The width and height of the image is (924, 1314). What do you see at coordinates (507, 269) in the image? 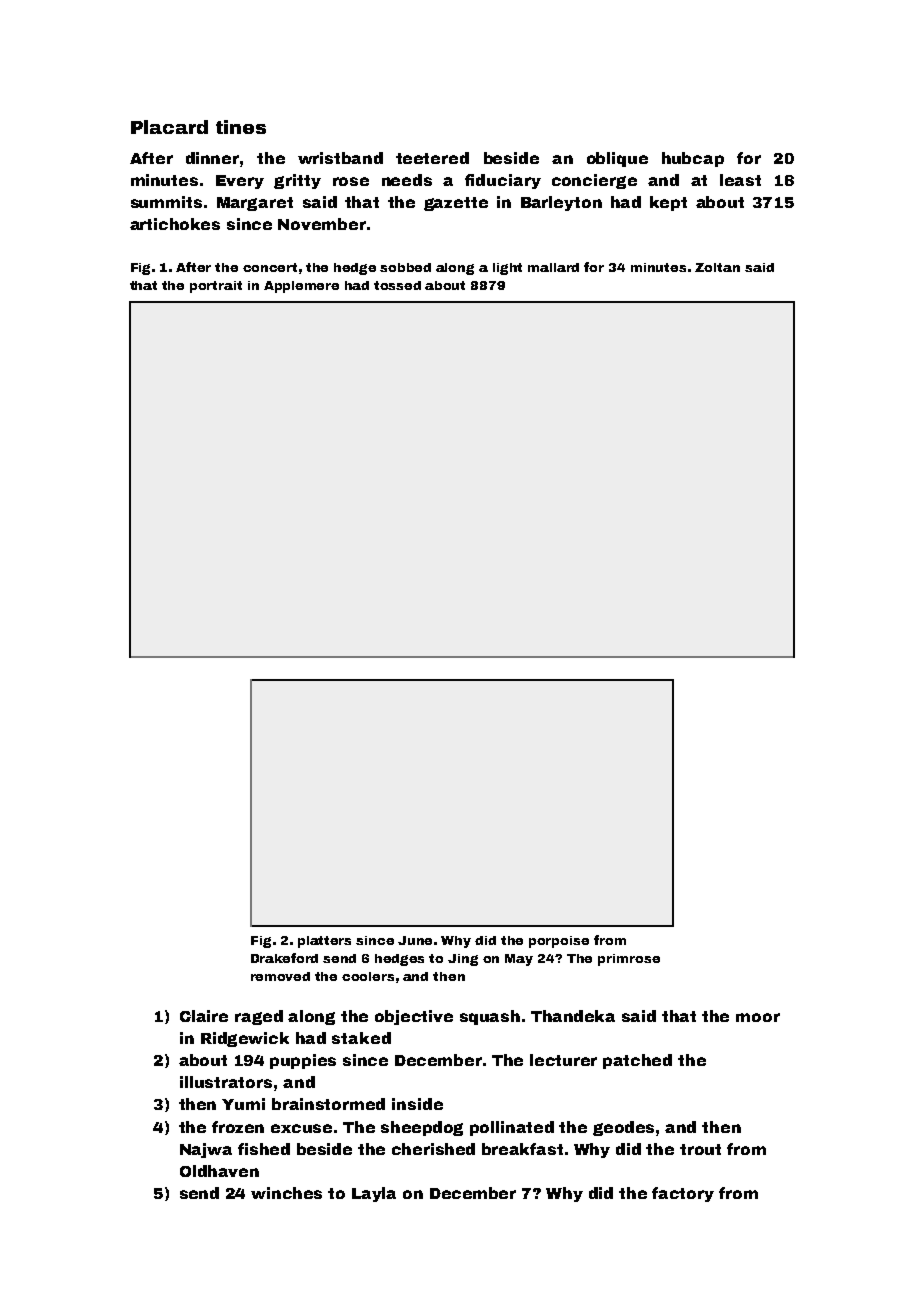
I see `light` at bounding box center [507, 269].
